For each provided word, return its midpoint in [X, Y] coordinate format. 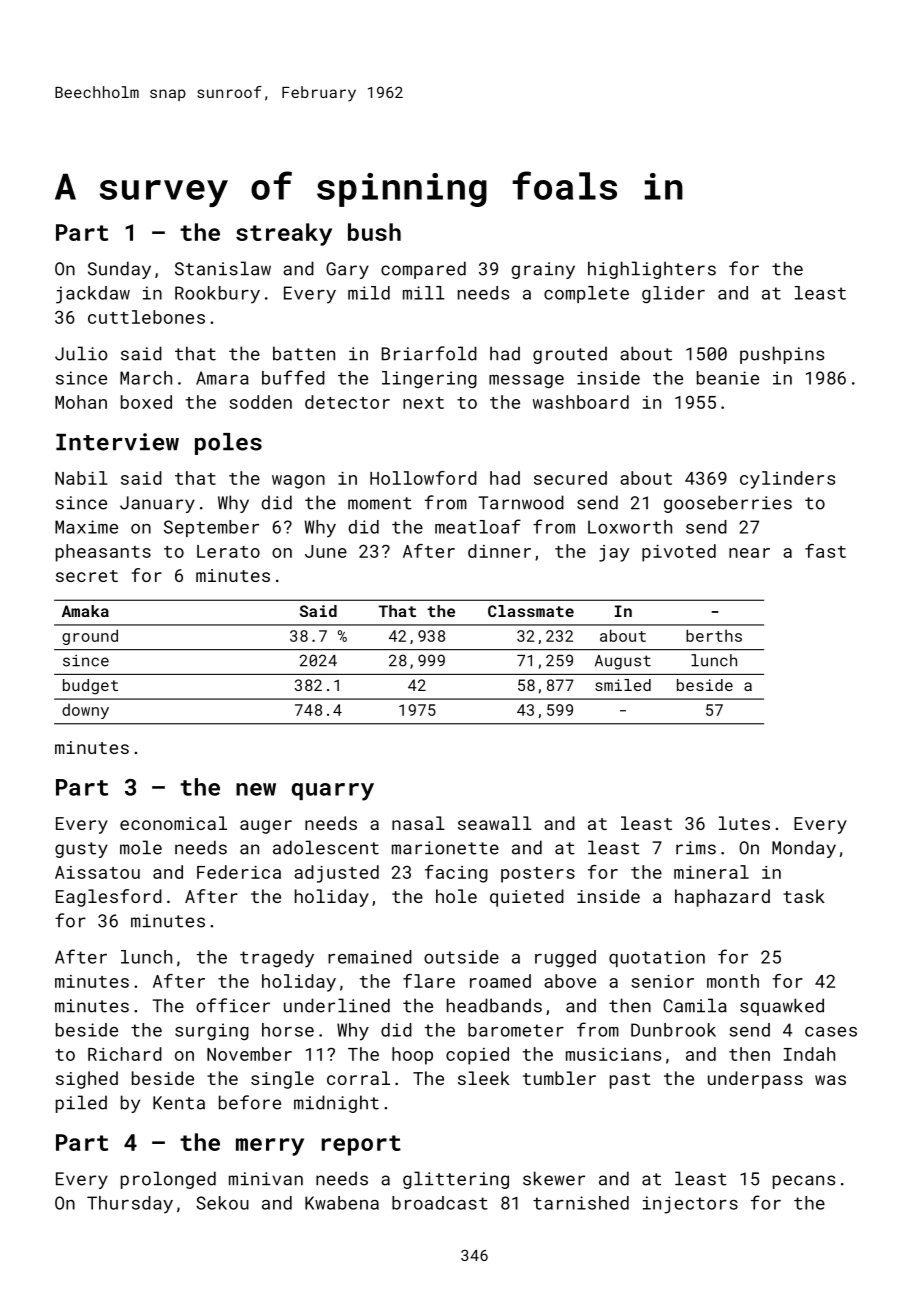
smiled [623, 685]
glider [673, 294]
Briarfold [429, 353]
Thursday [130, 1205]
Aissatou [97, 872]
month [733, 981]
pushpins [782, 355]
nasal [418, 823]
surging [212, 1031]
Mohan [81, 402]
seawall [495, 823]
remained [370, 957]
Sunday [119, 270]
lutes [744, 823]
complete [586, 294]
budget [90, 687]
